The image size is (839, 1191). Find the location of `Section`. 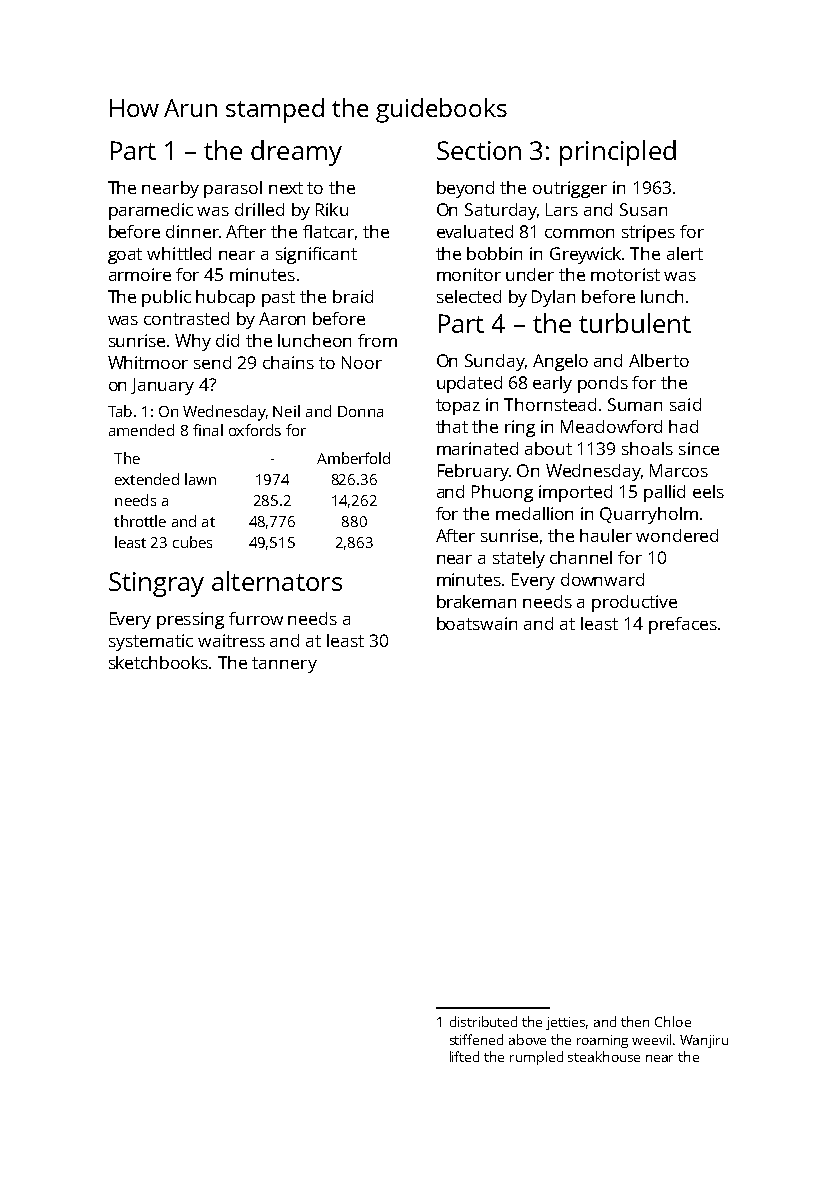

Section is located at coordinates (479, 150).
